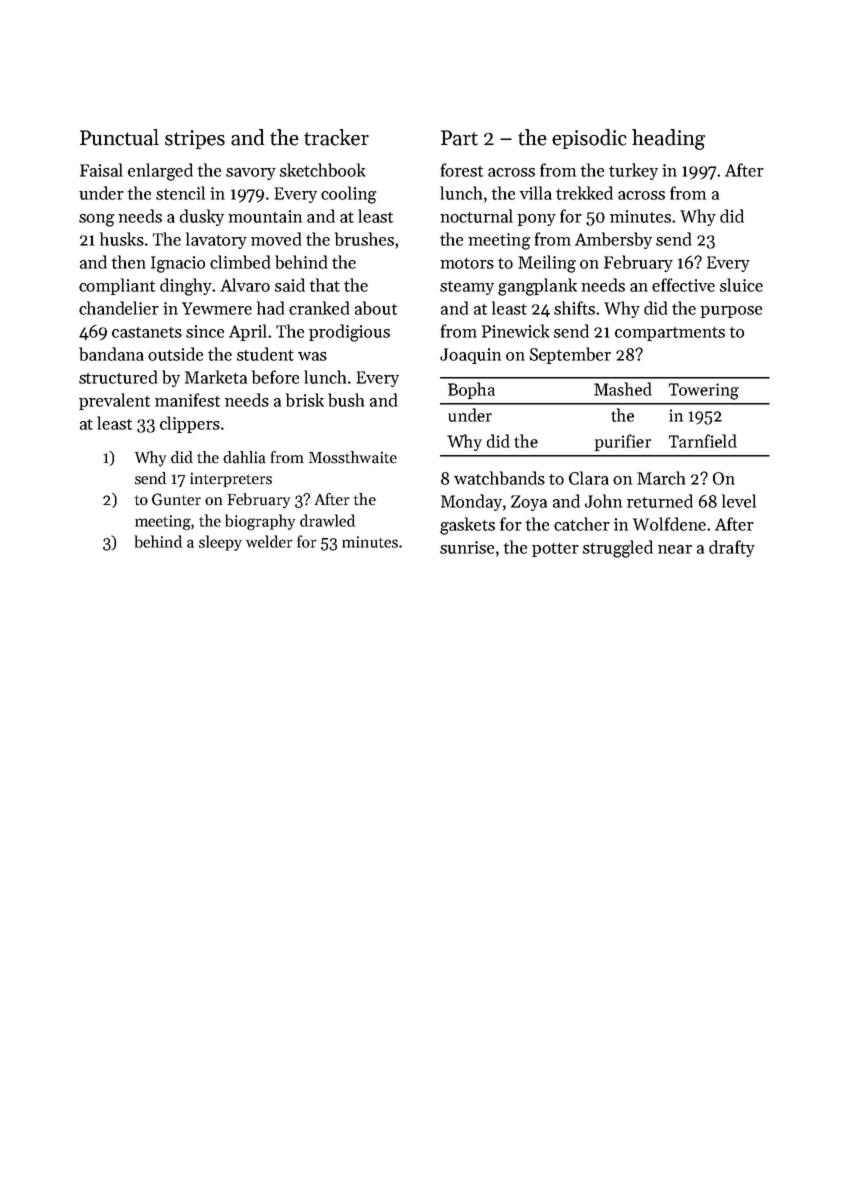 This screenshot has height=1203, width=848. What do you see at coordinates (346, 400) in the screenshot?
I see `bush` at bounding box center [346, 400].
